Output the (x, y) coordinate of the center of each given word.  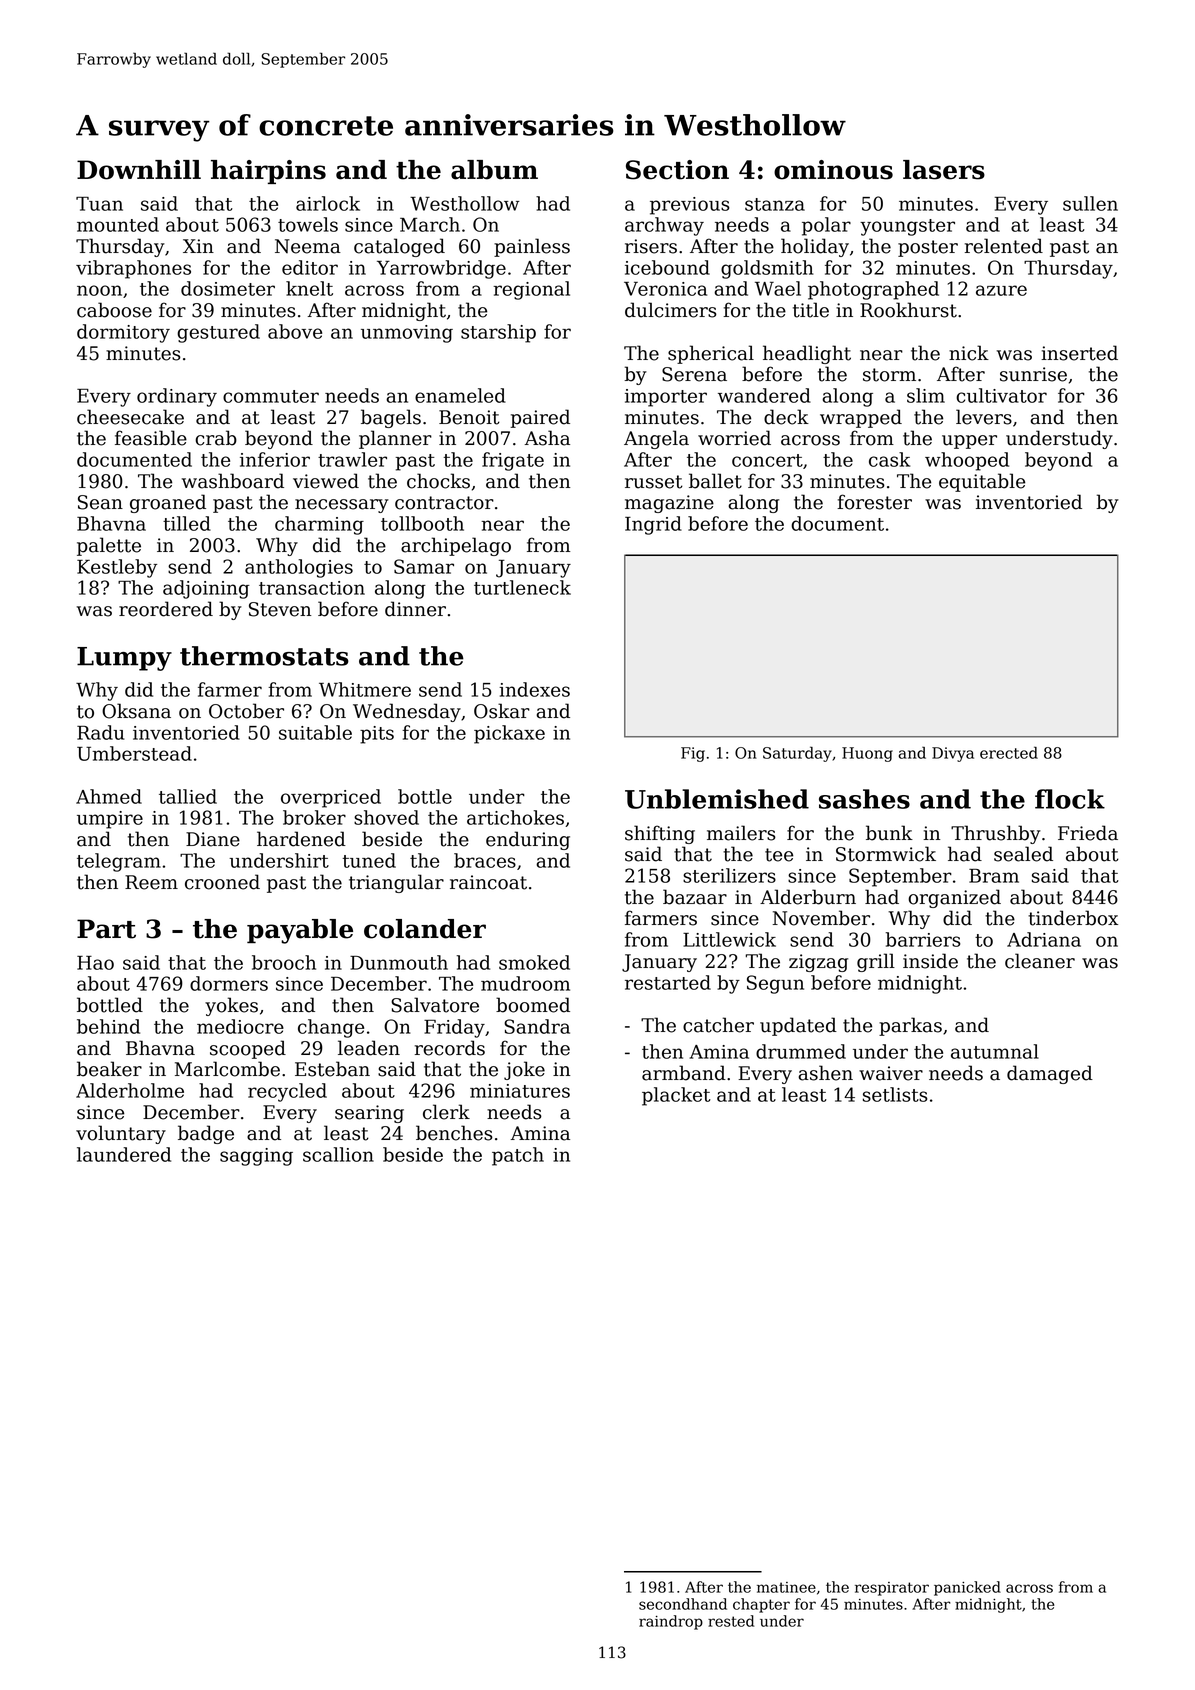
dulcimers (671, 310)
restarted (668, 982)
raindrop (671, 1622)
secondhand (683, 1604)
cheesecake (130, 417)
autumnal (995, 1051)
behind (108, 1026)
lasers (944, 170)
